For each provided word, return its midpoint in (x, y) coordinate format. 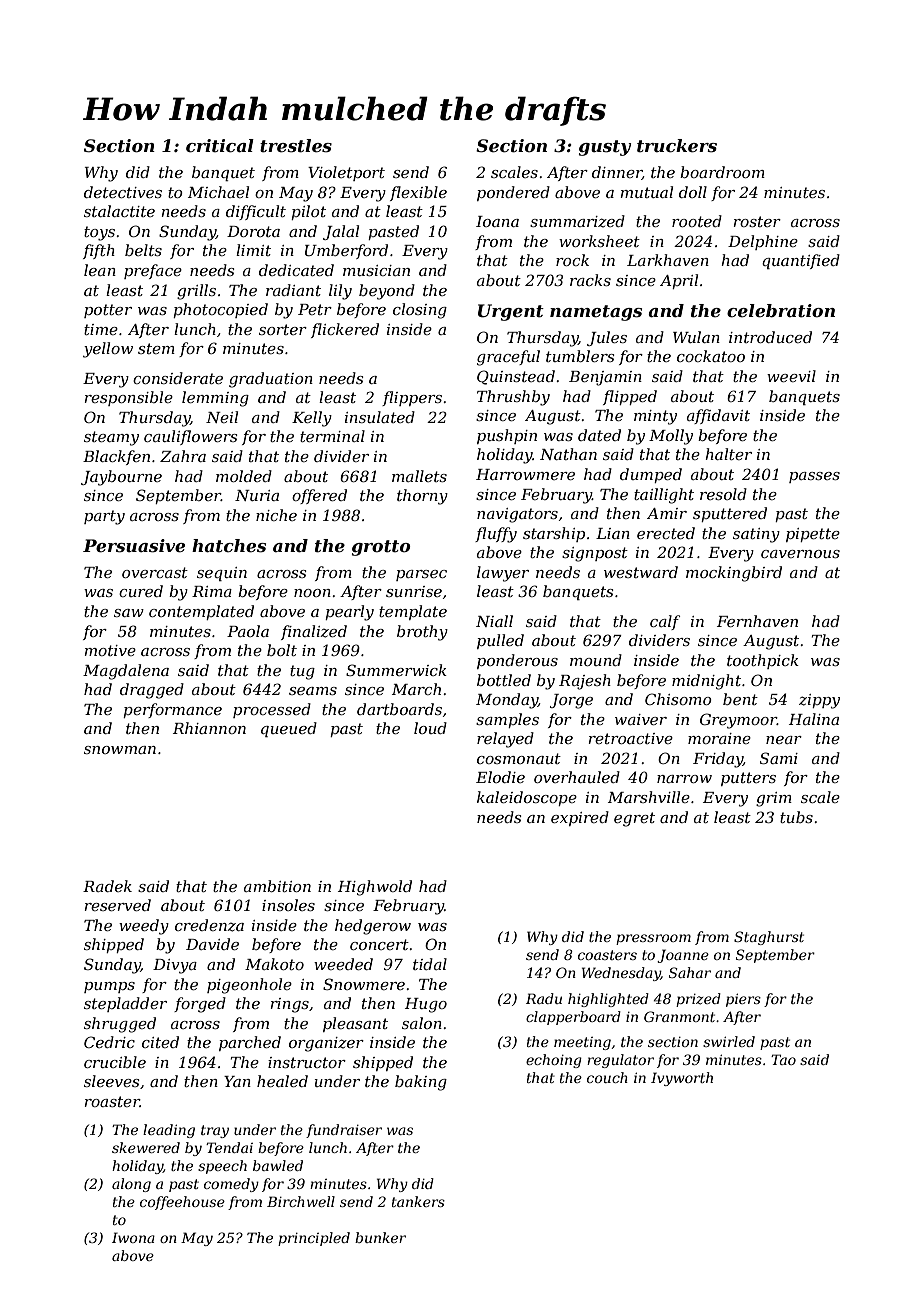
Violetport (346, 173)
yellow (108, 350)
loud (430, 728)
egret (634, 819)
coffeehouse (182, 1203)
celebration (781, 311)
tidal (430, 964)
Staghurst (769, 938)
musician (376, 270)
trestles (296, 146)
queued (289, 729)
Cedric (109, 1042)
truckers (677, 146)
